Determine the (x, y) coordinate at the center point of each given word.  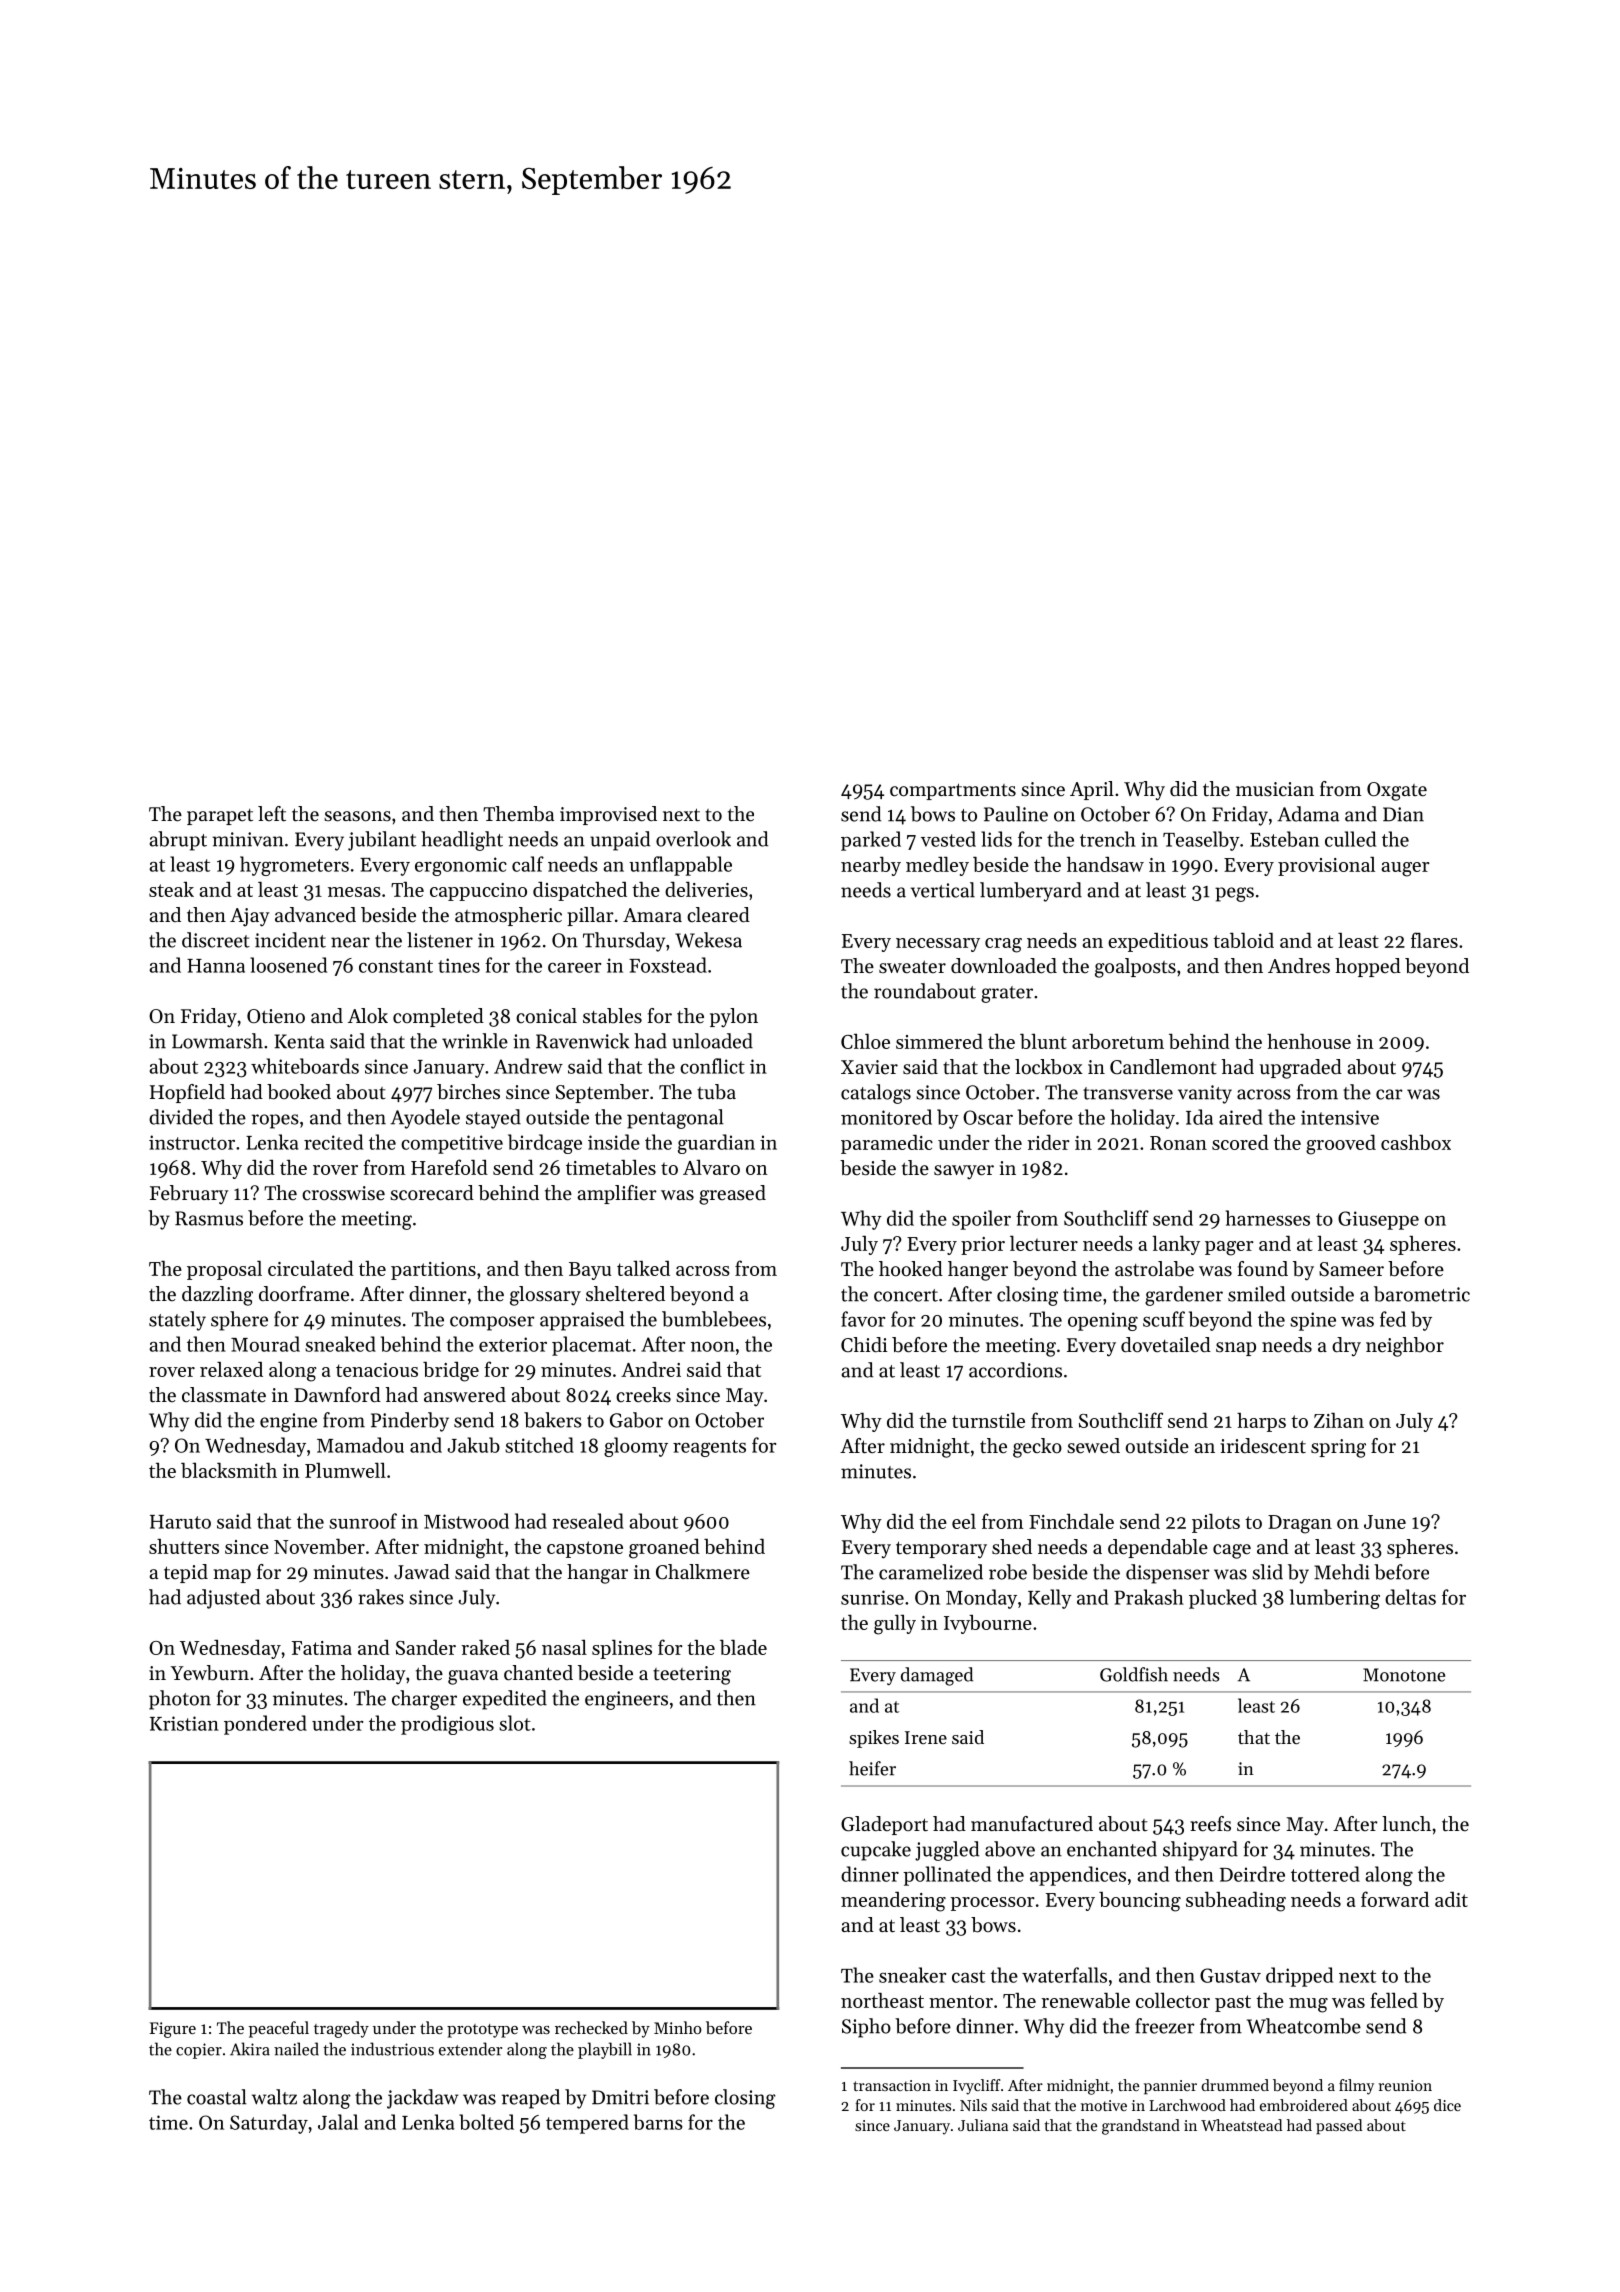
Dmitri (620, 2097)
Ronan (1178, 1143)
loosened (288, 965)
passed (1339, 2127)
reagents (709, 1448)
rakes (381, 1597)
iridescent (1263, 1446)
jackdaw (422, 2099)
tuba (716, 1092)
